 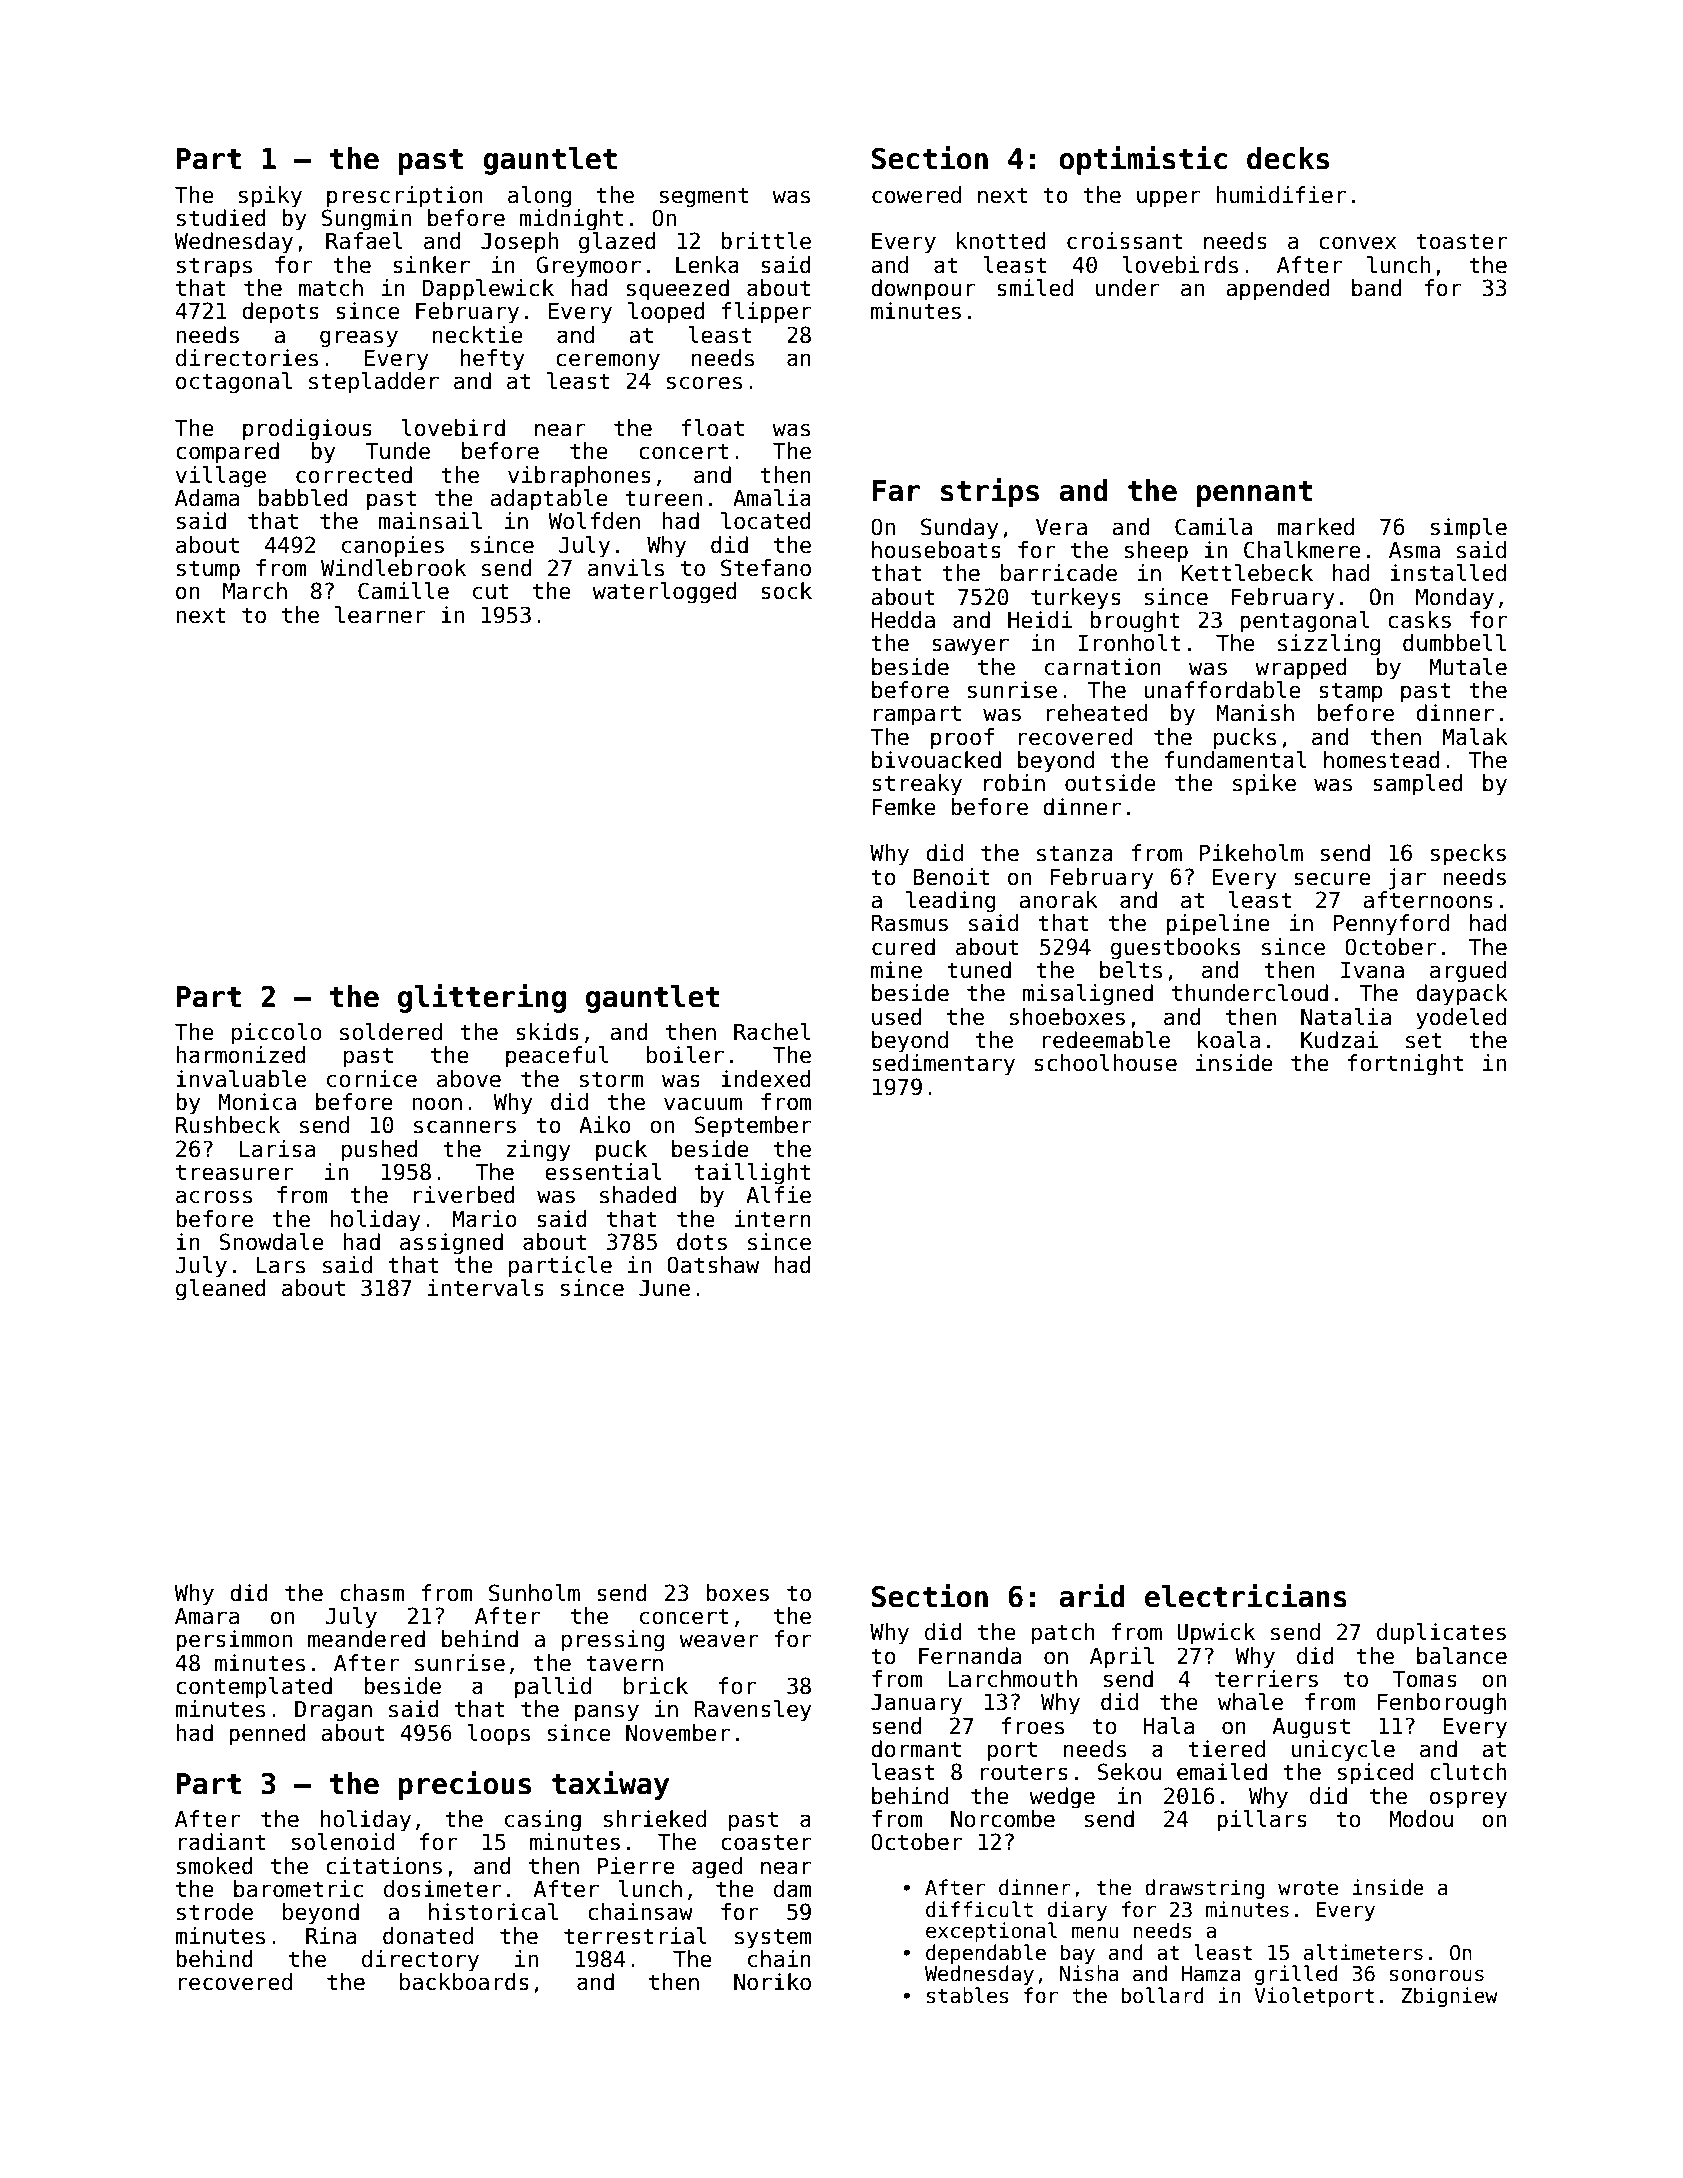 I want to click on segment, so click(x=704, y=197).
